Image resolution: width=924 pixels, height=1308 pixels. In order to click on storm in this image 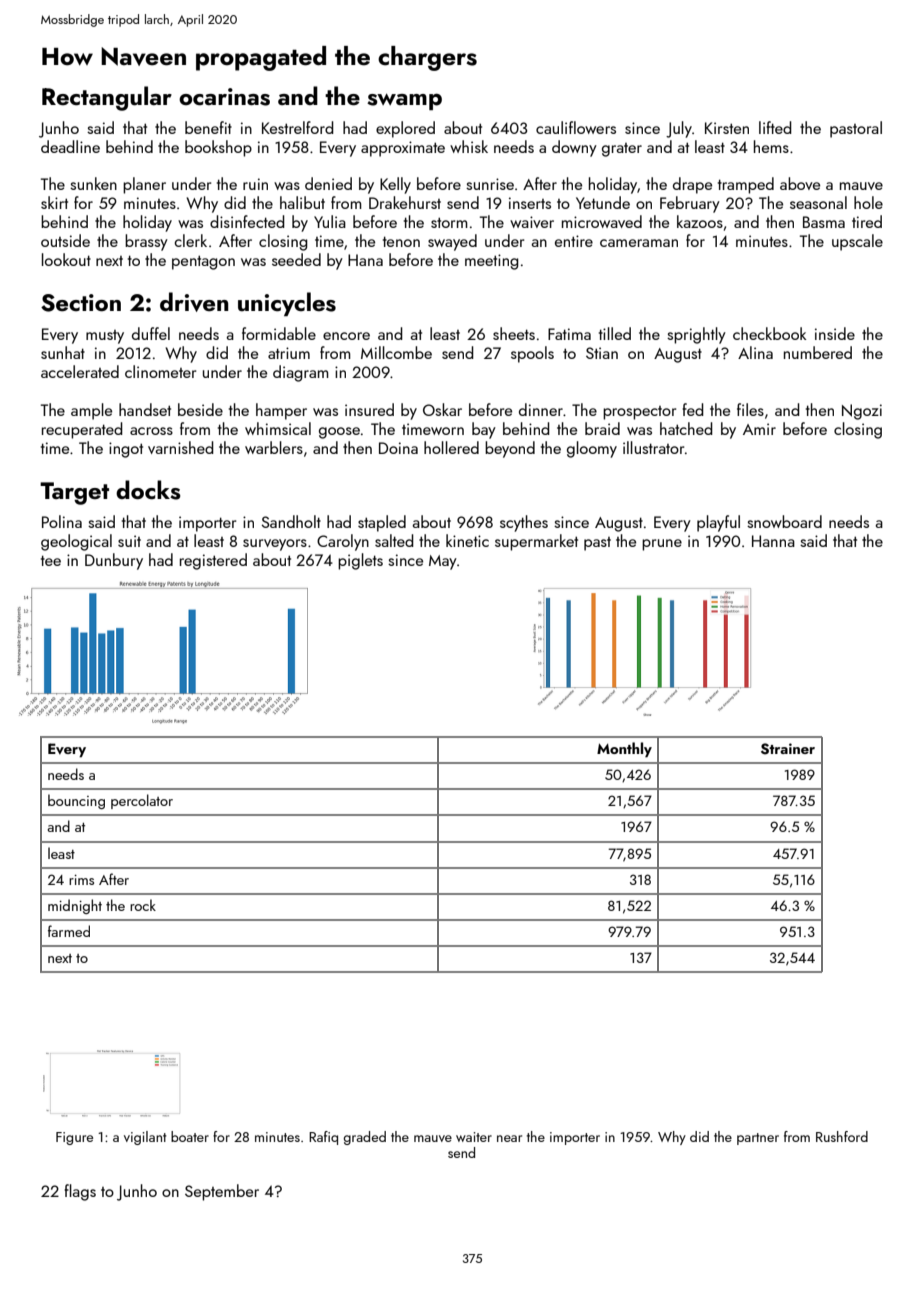, I will do `click(449, 222)`.
